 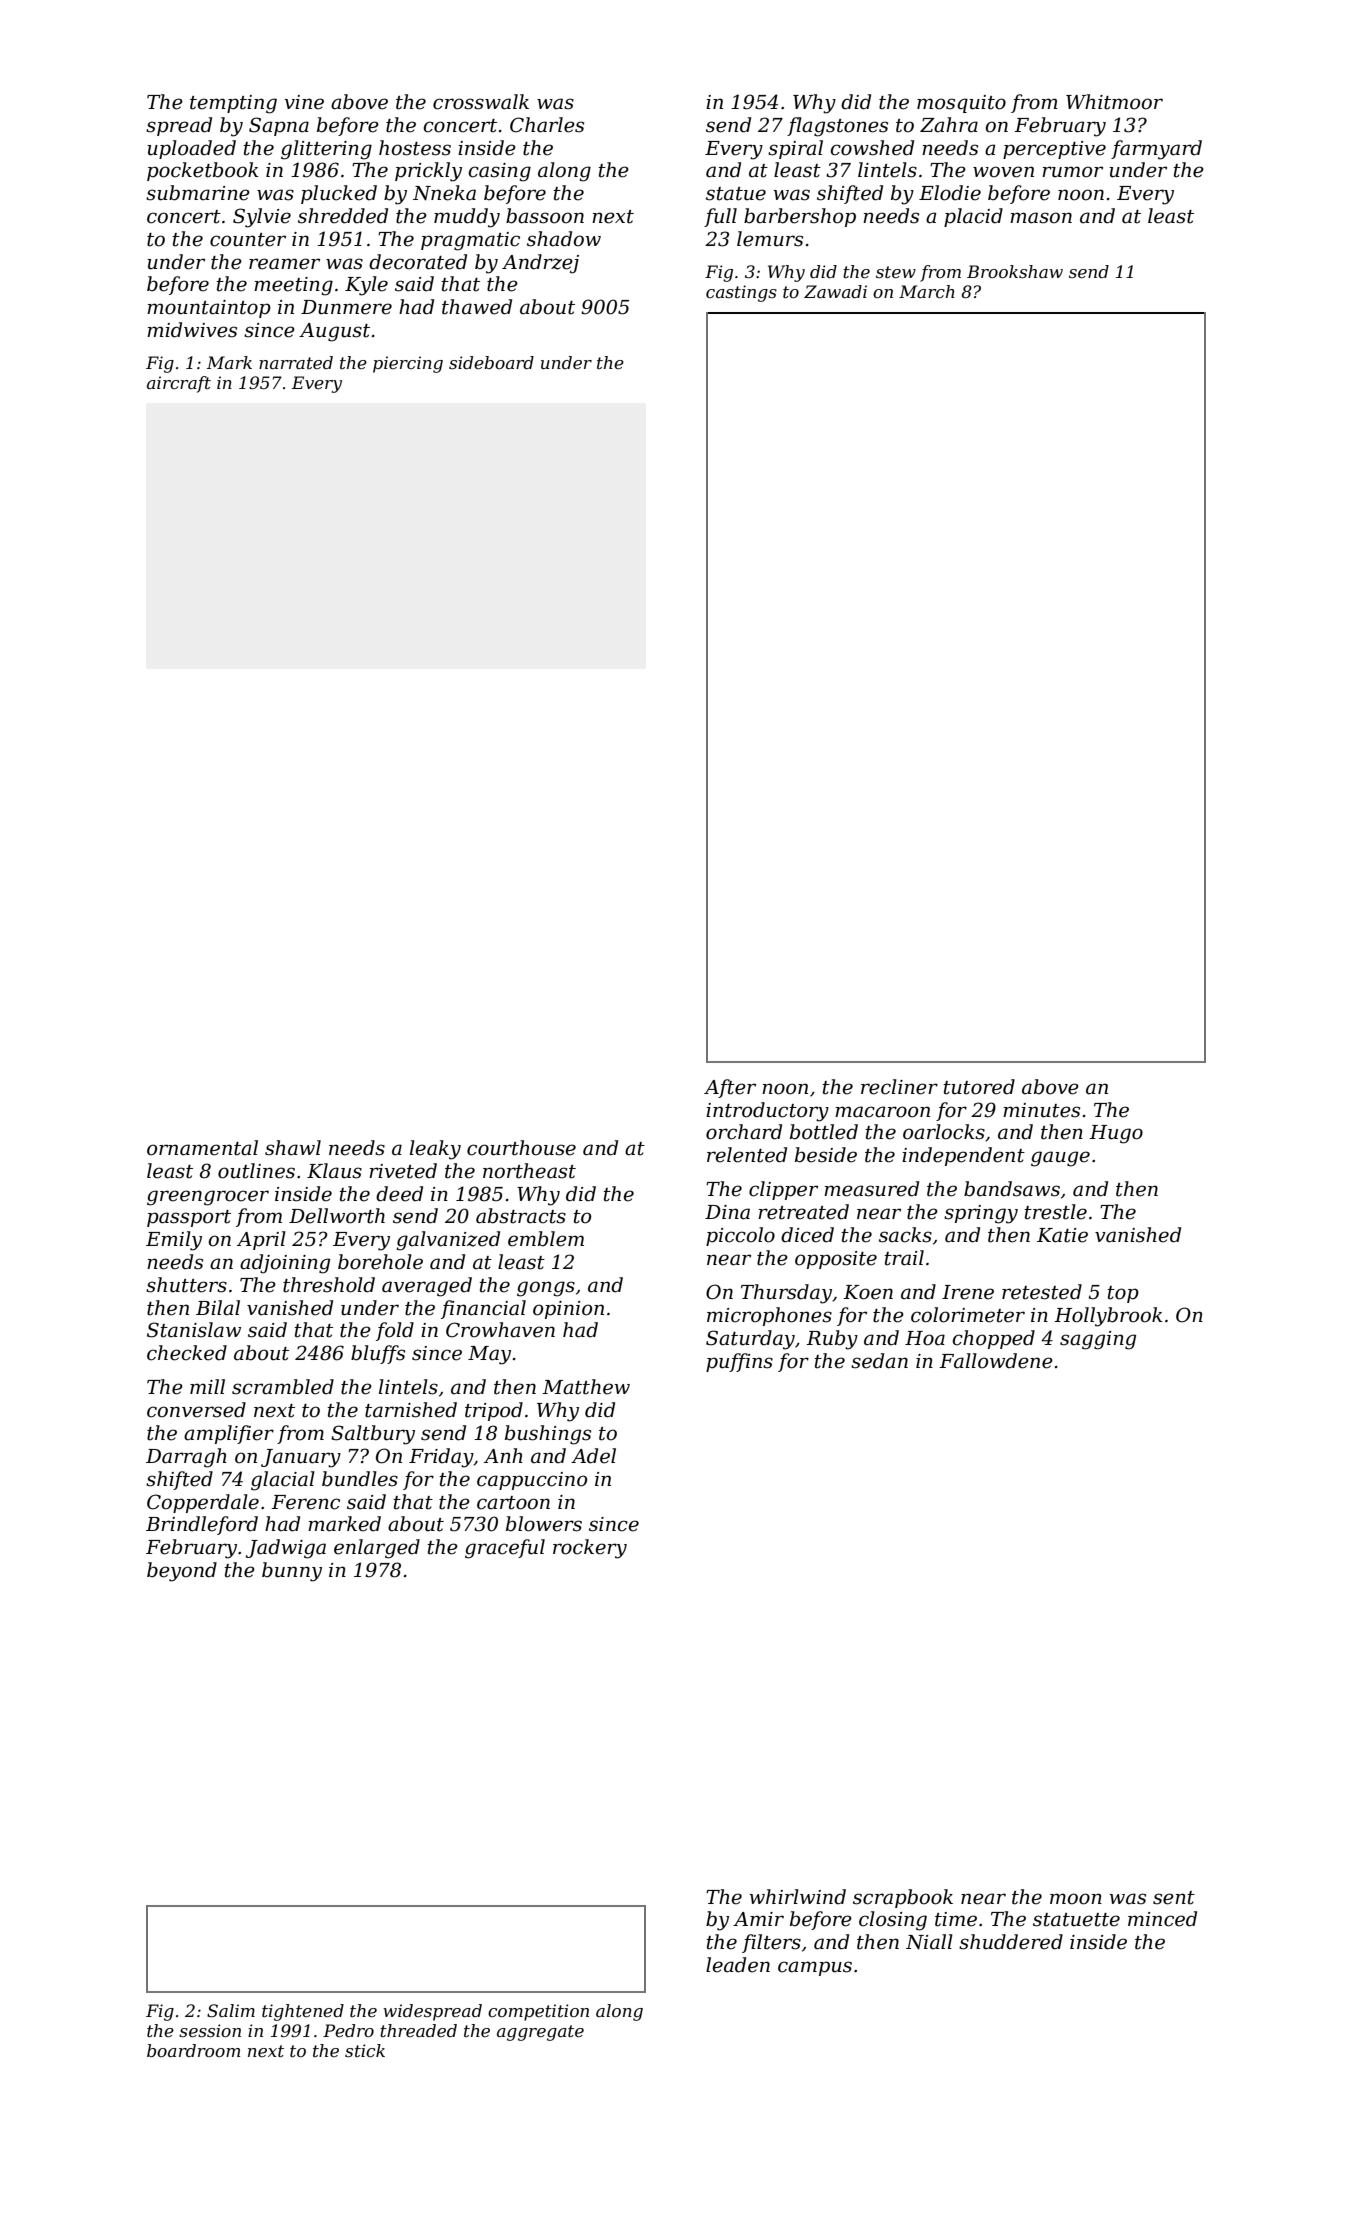 What do you see at coordinates (1015, 271) in the image?
I see `Brookshaw` at bounding box center [1015, 271].
